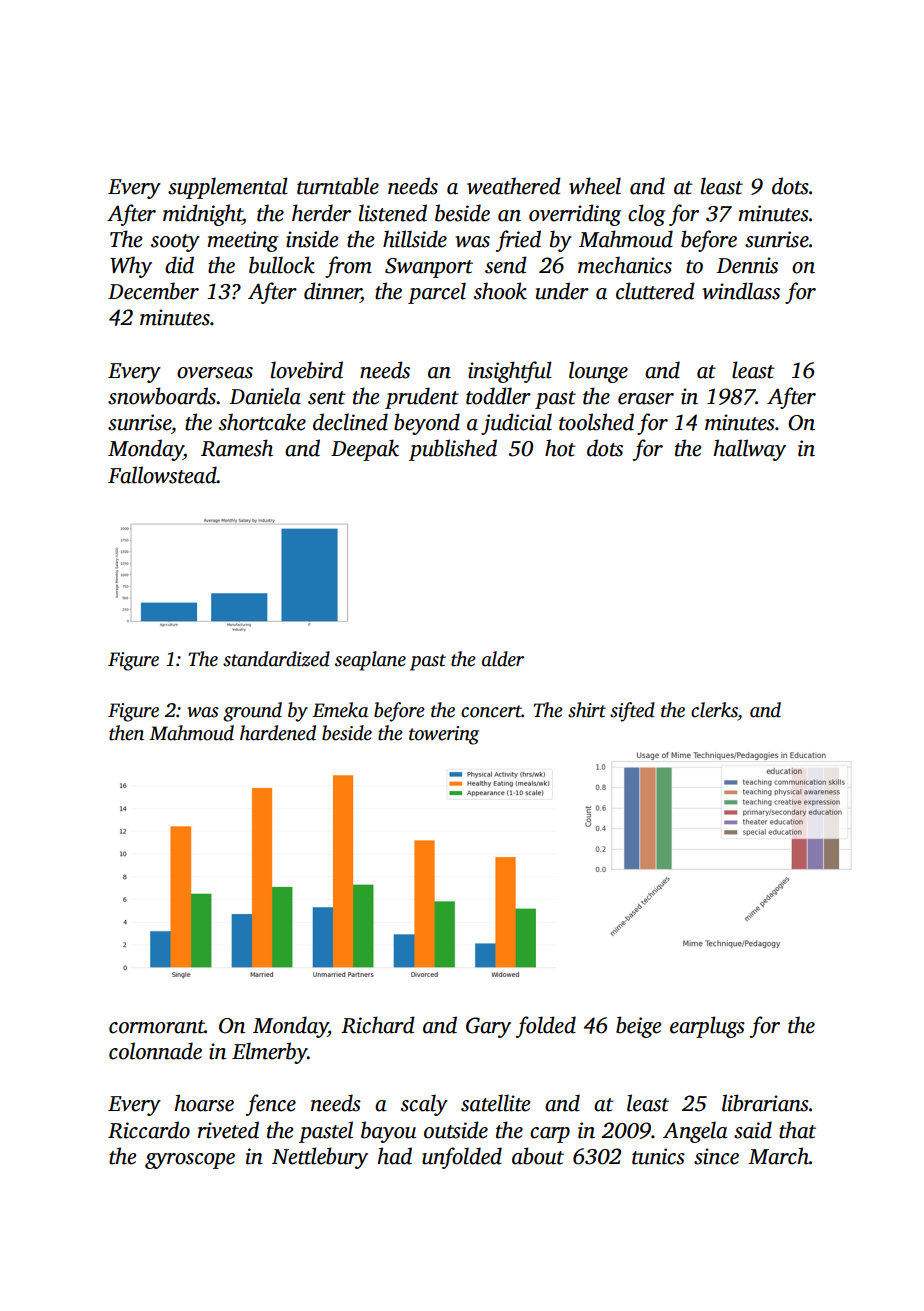 The width and height of the page is (924, 1311). What do you see at coordinates (338, 186) in the page?
I see `turntable` at bounding box center [338, 186].
